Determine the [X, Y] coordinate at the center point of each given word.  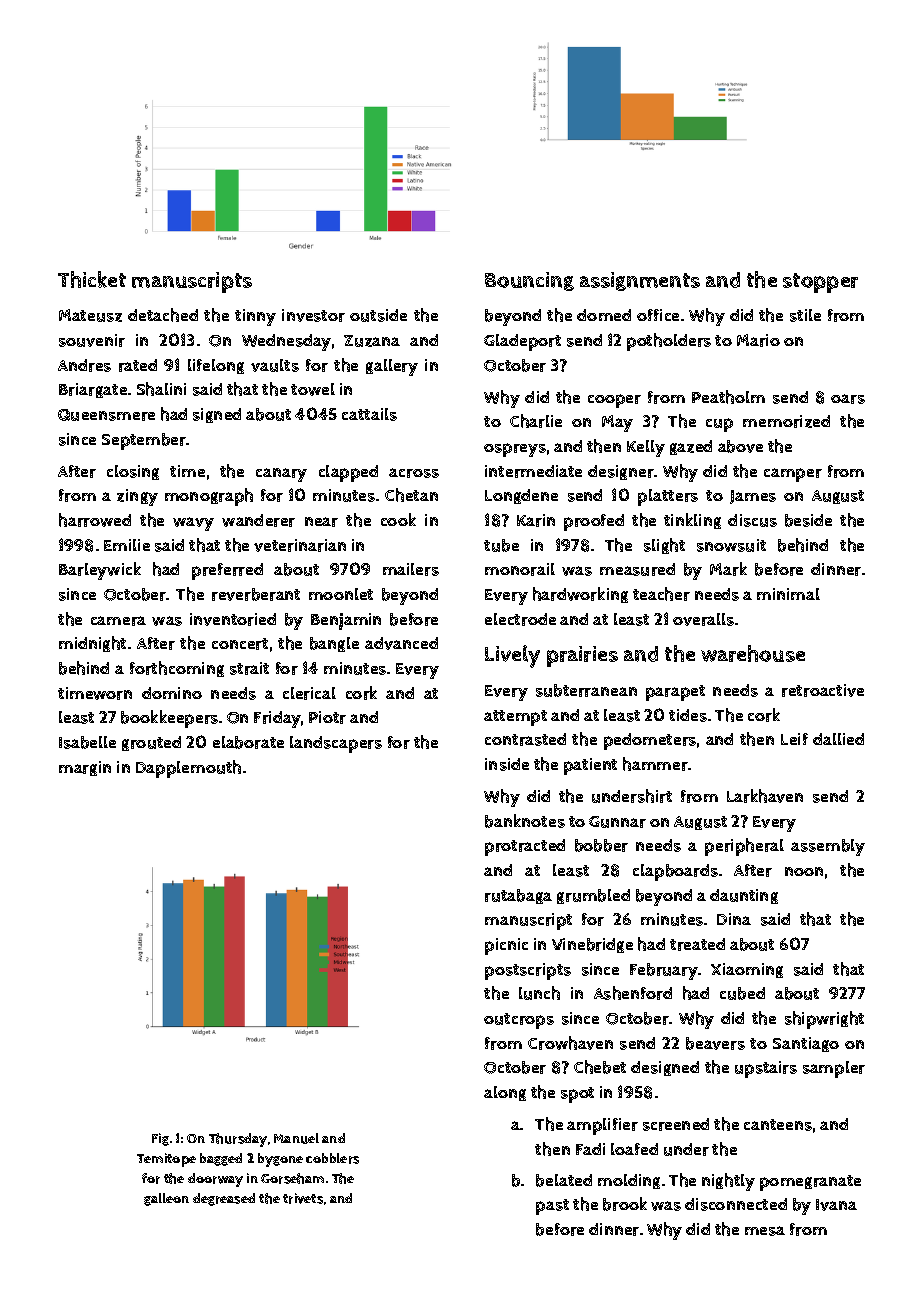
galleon [166, 1199]
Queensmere [106, 415]
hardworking [580, 595]
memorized [786, 421]
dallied [838, 739]
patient [590, 766]
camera [118, 621]
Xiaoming [747, 970]
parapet [675, 693]
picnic [506, 946]
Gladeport [522, 342]
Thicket [92, 279]
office [658, 315]
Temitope [166, 1160]
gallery [392, 367]
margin [85, 768]
